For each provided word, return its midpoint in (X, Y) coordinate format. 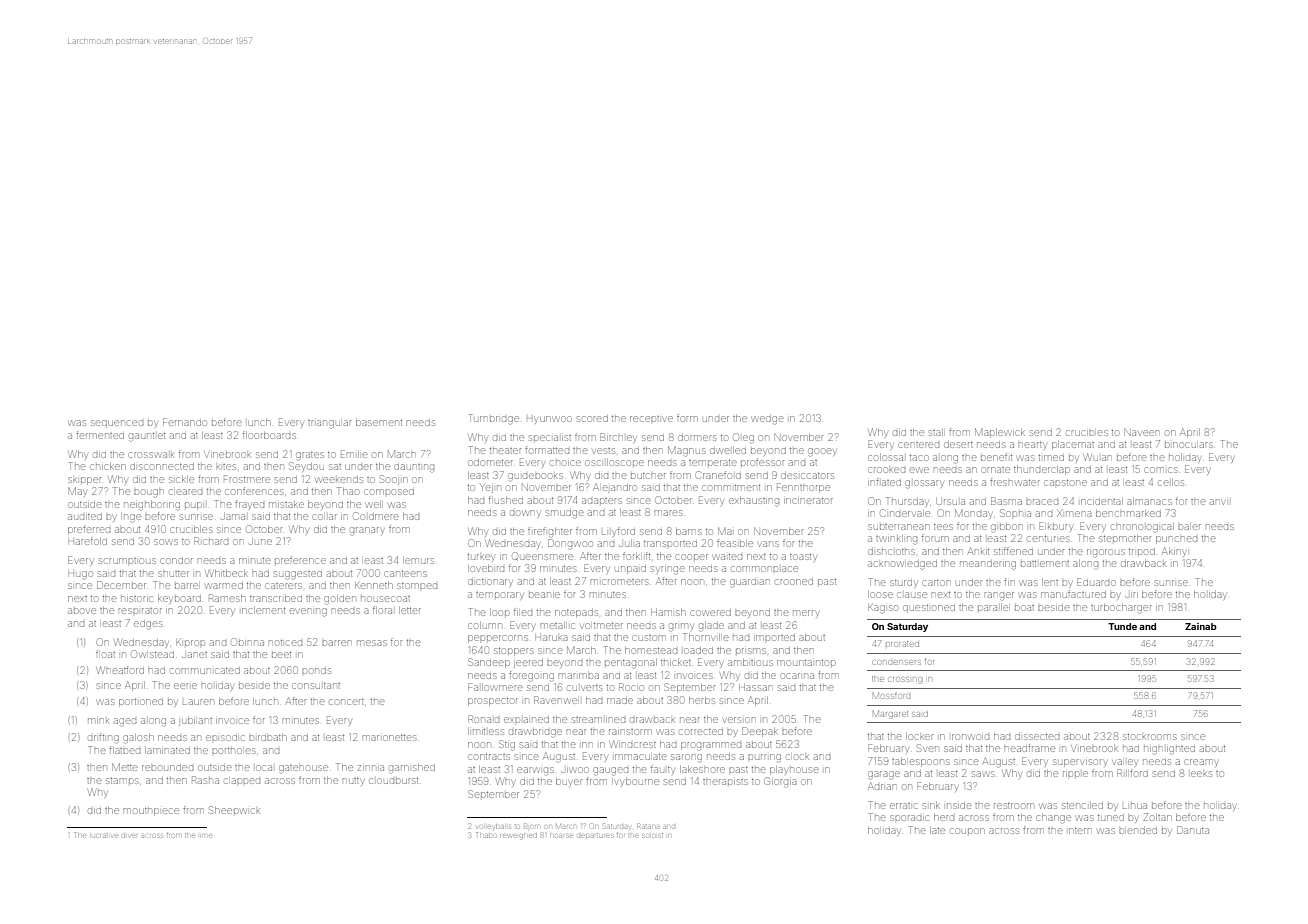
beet (281, 655)
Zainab (1201, 626)
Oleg (743, 438)
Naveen (1142, 432)
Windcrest (632, 744)
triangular (329, 424)
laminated (167, 750)
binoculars (1189, 445)
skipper (84, 481)
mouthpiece (151, 812)
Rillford (1132, 773)
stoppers (513, 652)
